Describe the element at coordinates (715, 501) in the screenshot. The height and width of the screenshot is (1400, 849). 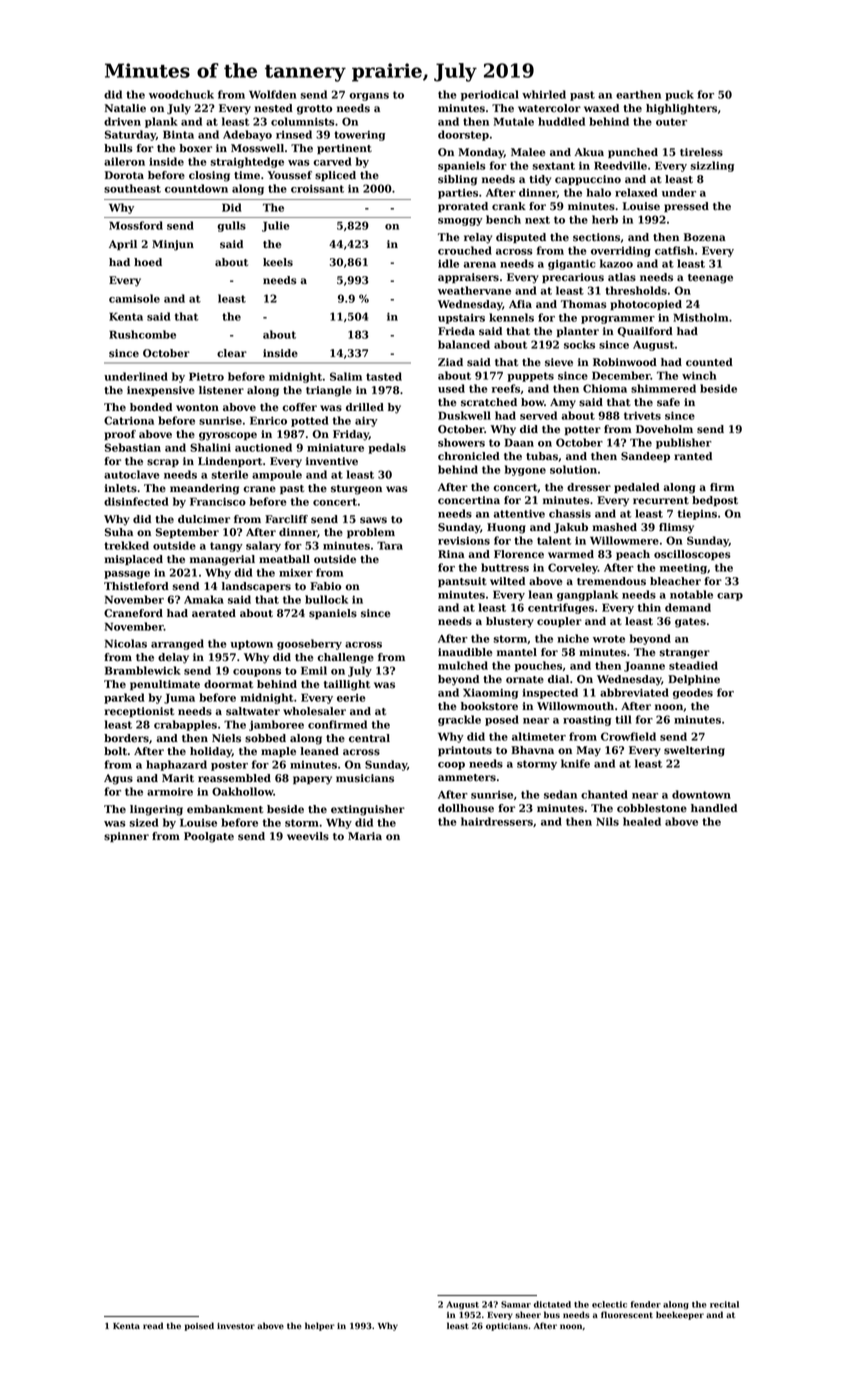
I see `bedpost` at that location.
